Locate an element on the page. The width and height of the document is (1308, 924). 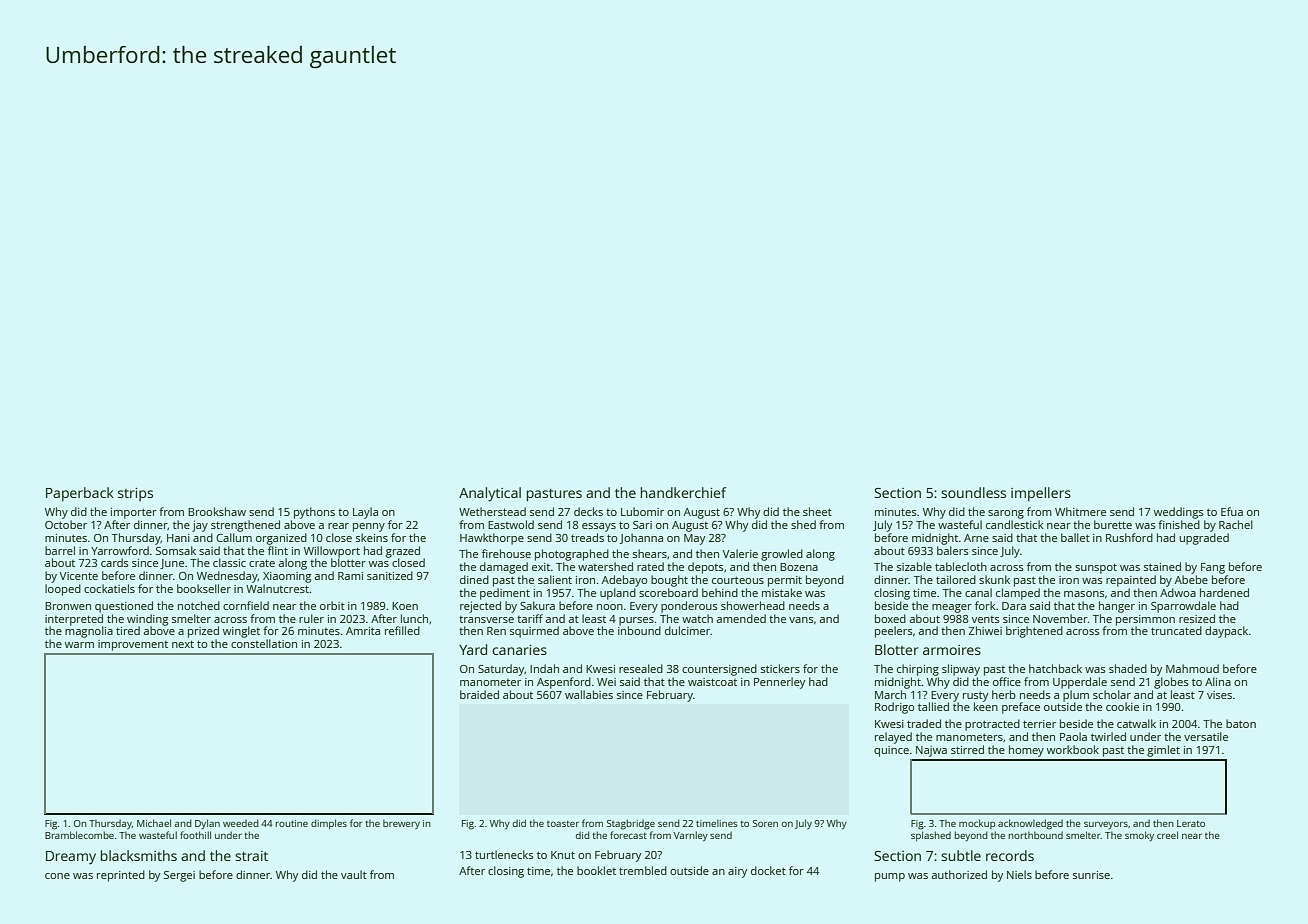
Sparrowdale is located at coordinates (1183, 607).
